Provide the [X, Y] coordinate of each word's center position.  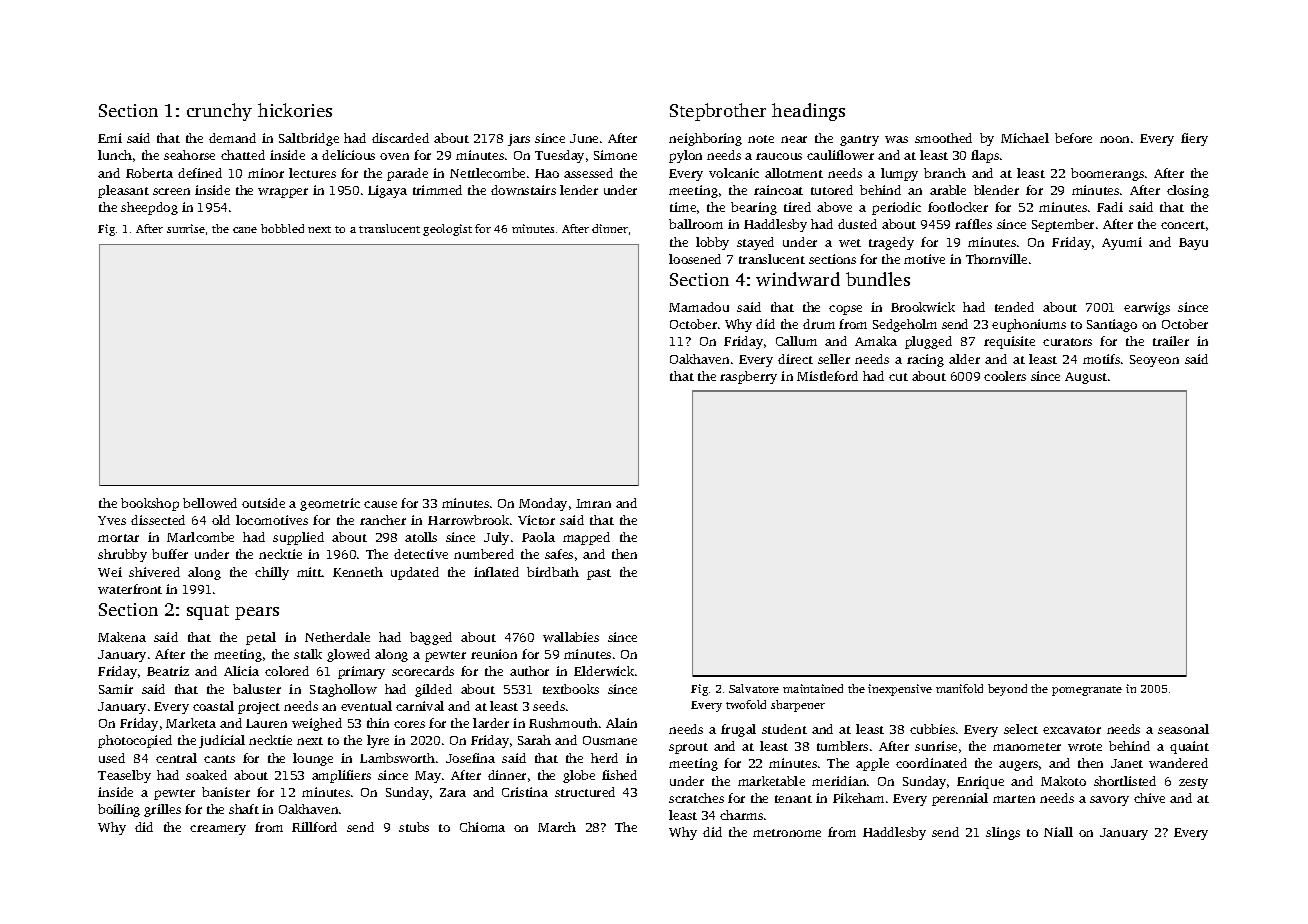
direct [795, 359]
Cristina [525, 792]
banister [226, 792]
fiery [1194, 139]
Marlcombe [200, 537]
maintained [813, 688]
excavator [1072, 730]
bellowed [210, 503]
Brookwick [923, 307]
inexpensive [900, 690]
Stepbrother [718, 112]
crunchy [219, 112]
